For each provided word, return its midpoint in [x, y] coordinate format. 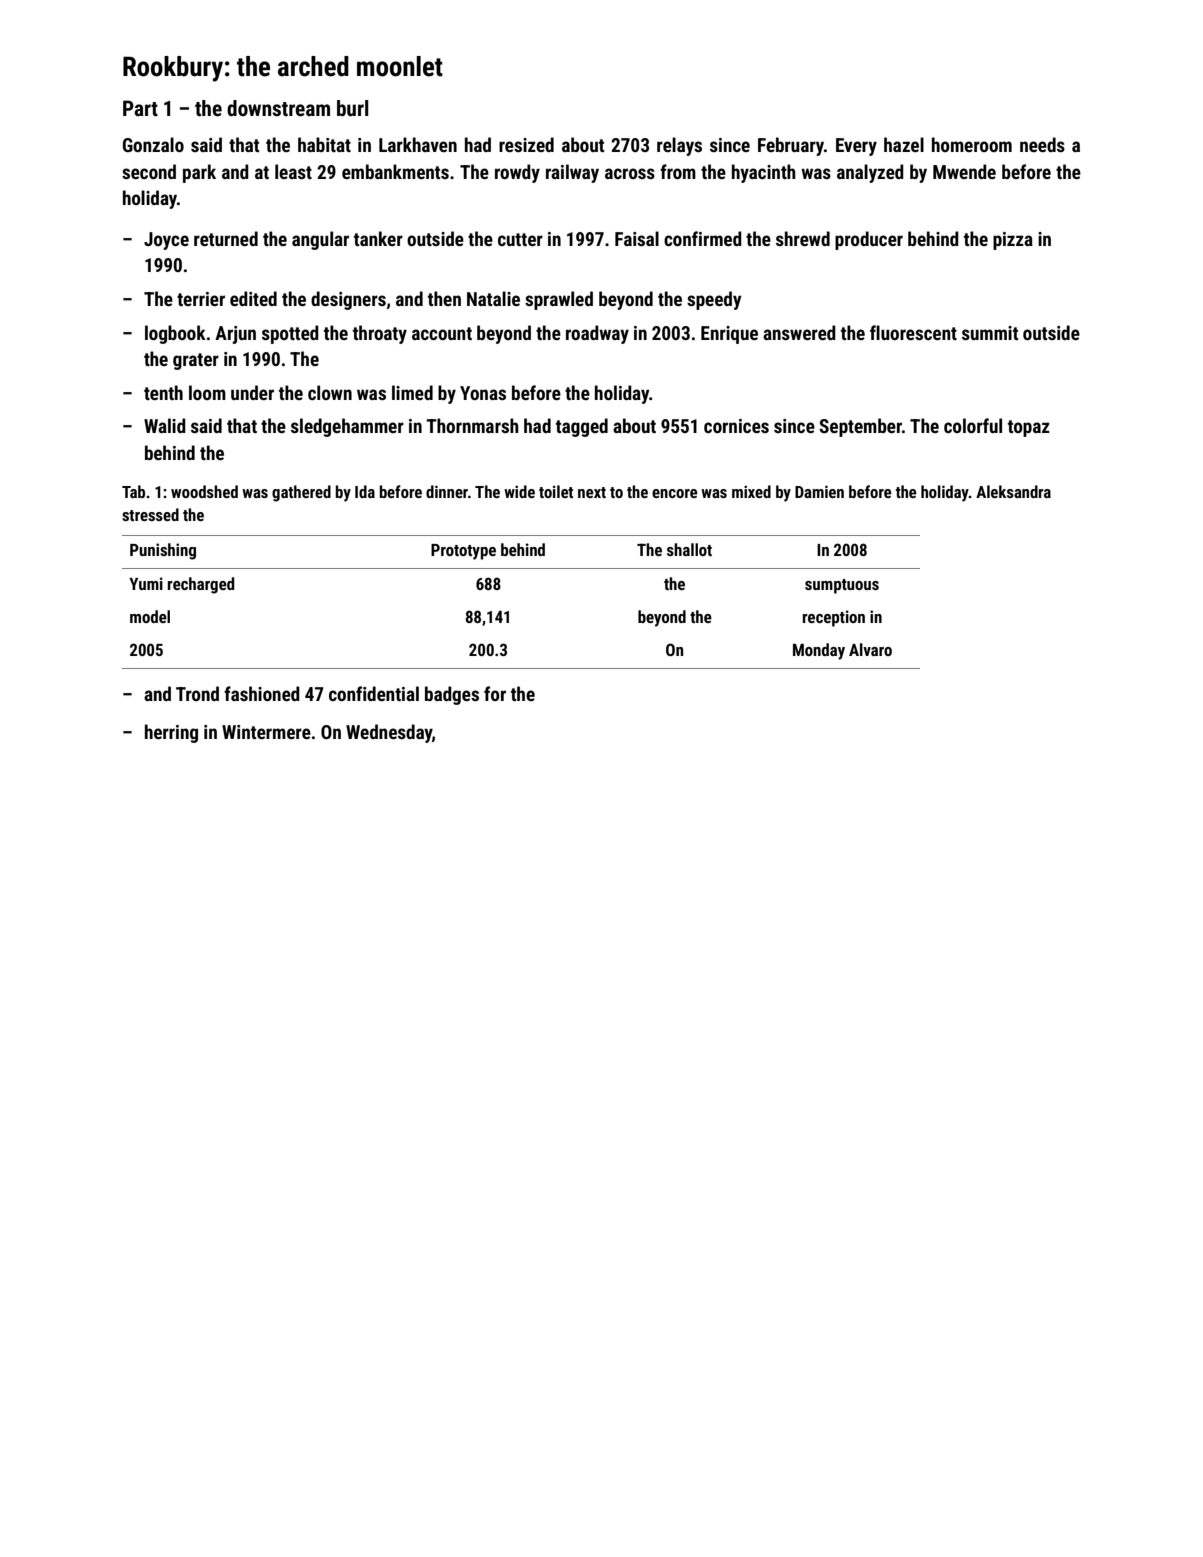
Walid [165, 425]
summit [990, 333]
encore [675, 493]
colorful [973, 425]
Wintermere [266, 732]
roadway [597, 334]
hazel [904, 144]
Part [140, 108]
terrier [201, 299]
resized [526, 144]
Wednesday [389, 733]
